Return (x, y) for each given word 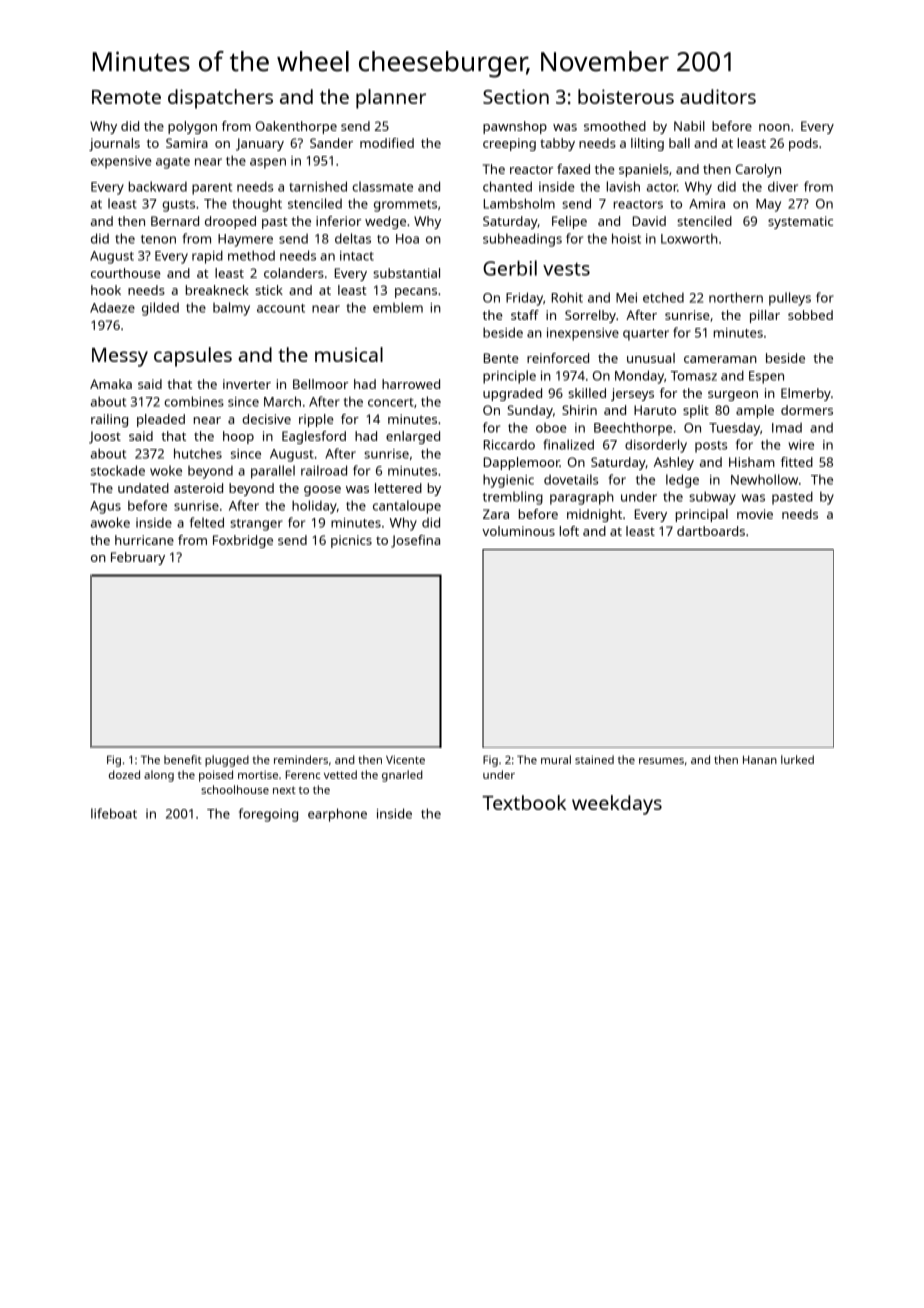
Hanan (760, 760)
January (260, 144)
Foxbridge (243, 541)
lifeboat (114, 813)
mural (556, 759)
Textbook (524, 802)
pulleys (790, 299)
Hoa (407, 239)
